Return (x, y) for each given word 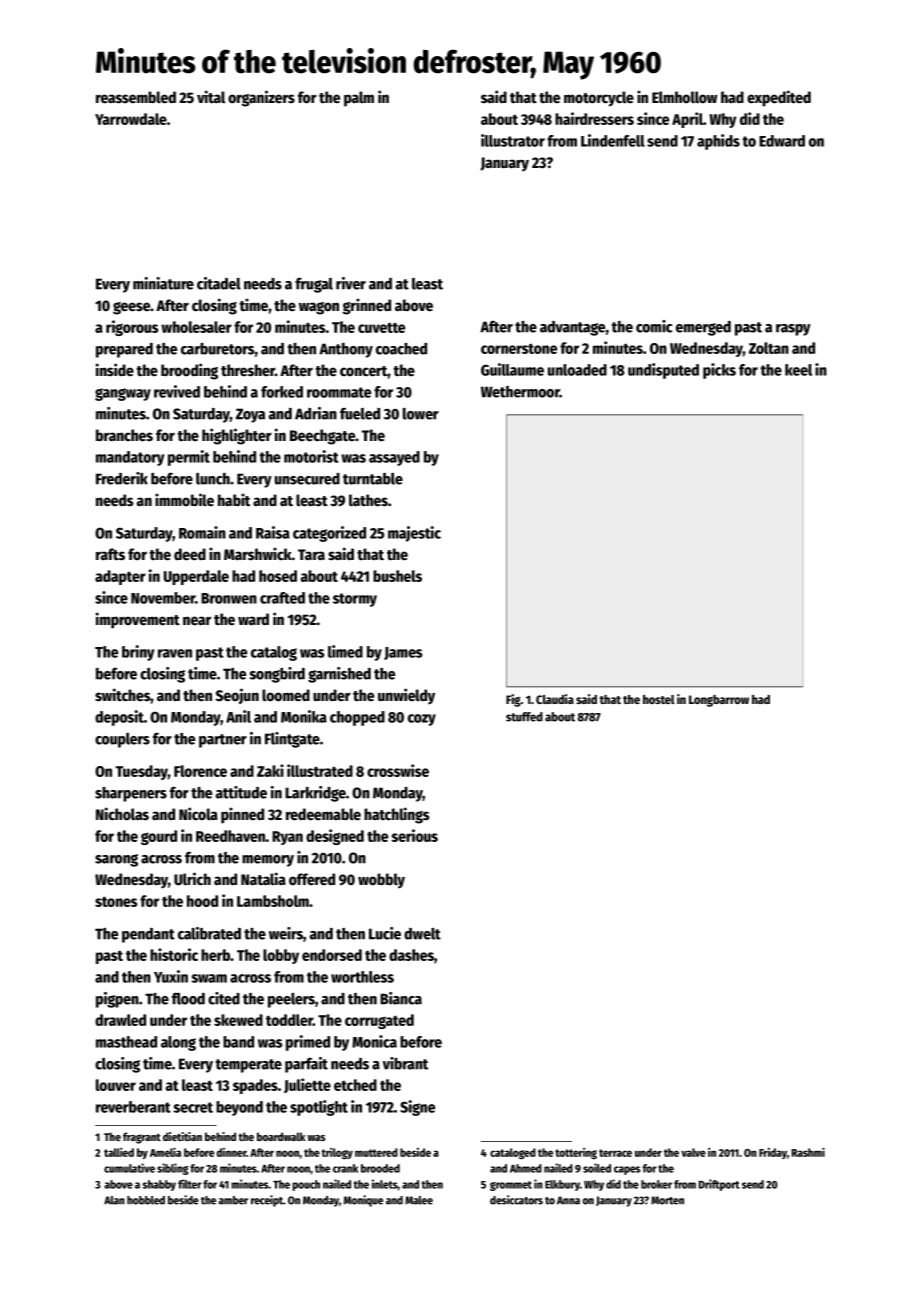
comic (654, 326)
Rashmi (808, 1152)
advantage (572, 328)
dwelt (422, 934)
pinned (242, 815)
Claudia (555, 699)
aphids (718, 142)
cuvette (381, 327)
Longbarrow (719, 701)
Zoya (250, 415)
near (197, 621)
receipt (267, 1201)
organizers (261, 98)
